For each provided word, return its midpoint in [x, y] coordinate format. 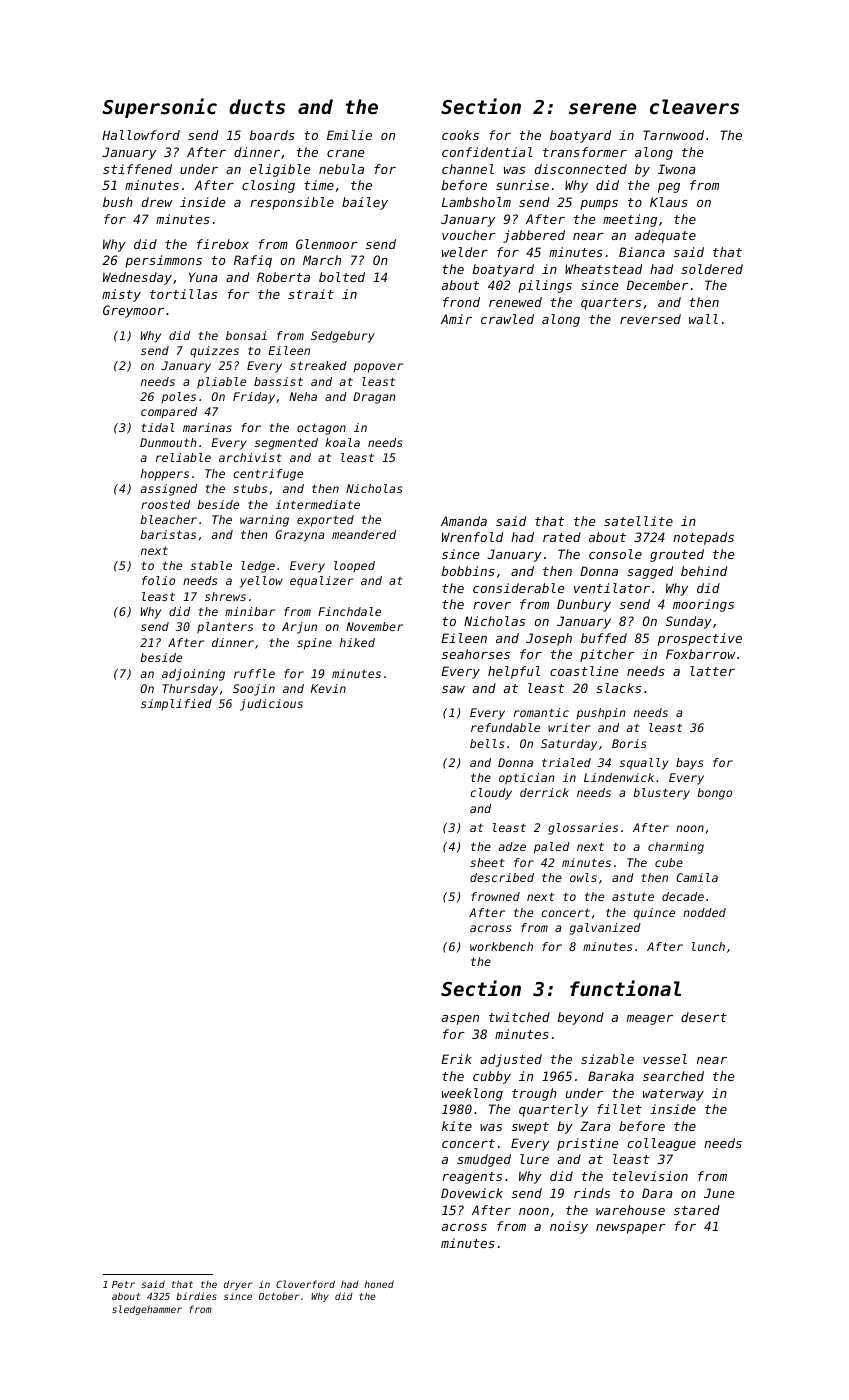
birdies [196, 1296]
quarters [611, 304]
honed [379, 1284]
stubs [250, 488]
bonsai [246, 335]
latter [712, 671]
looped [354, 567]
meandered [364, 534]
